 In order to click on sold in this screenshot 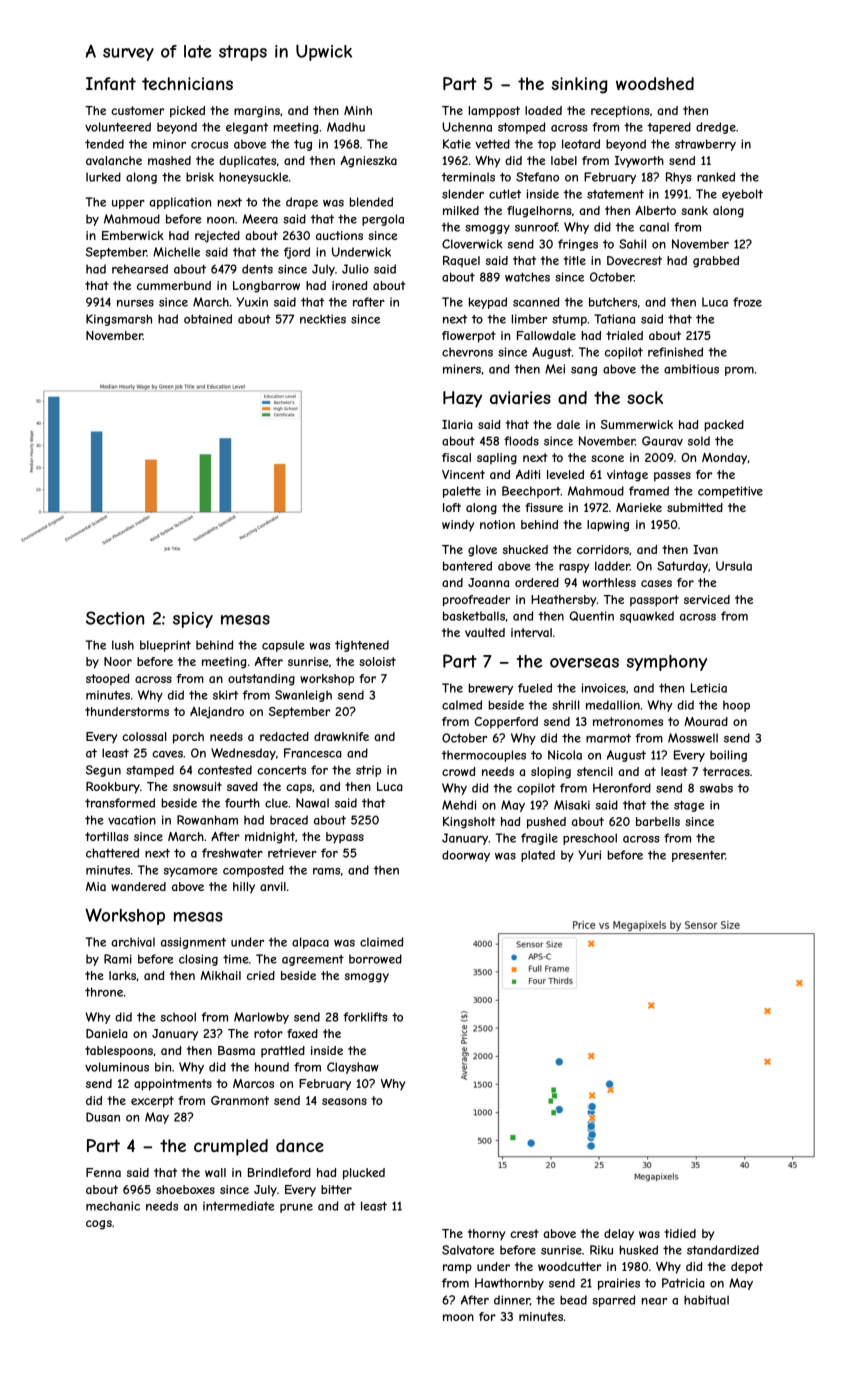, I will do `click(699, 441)`.
